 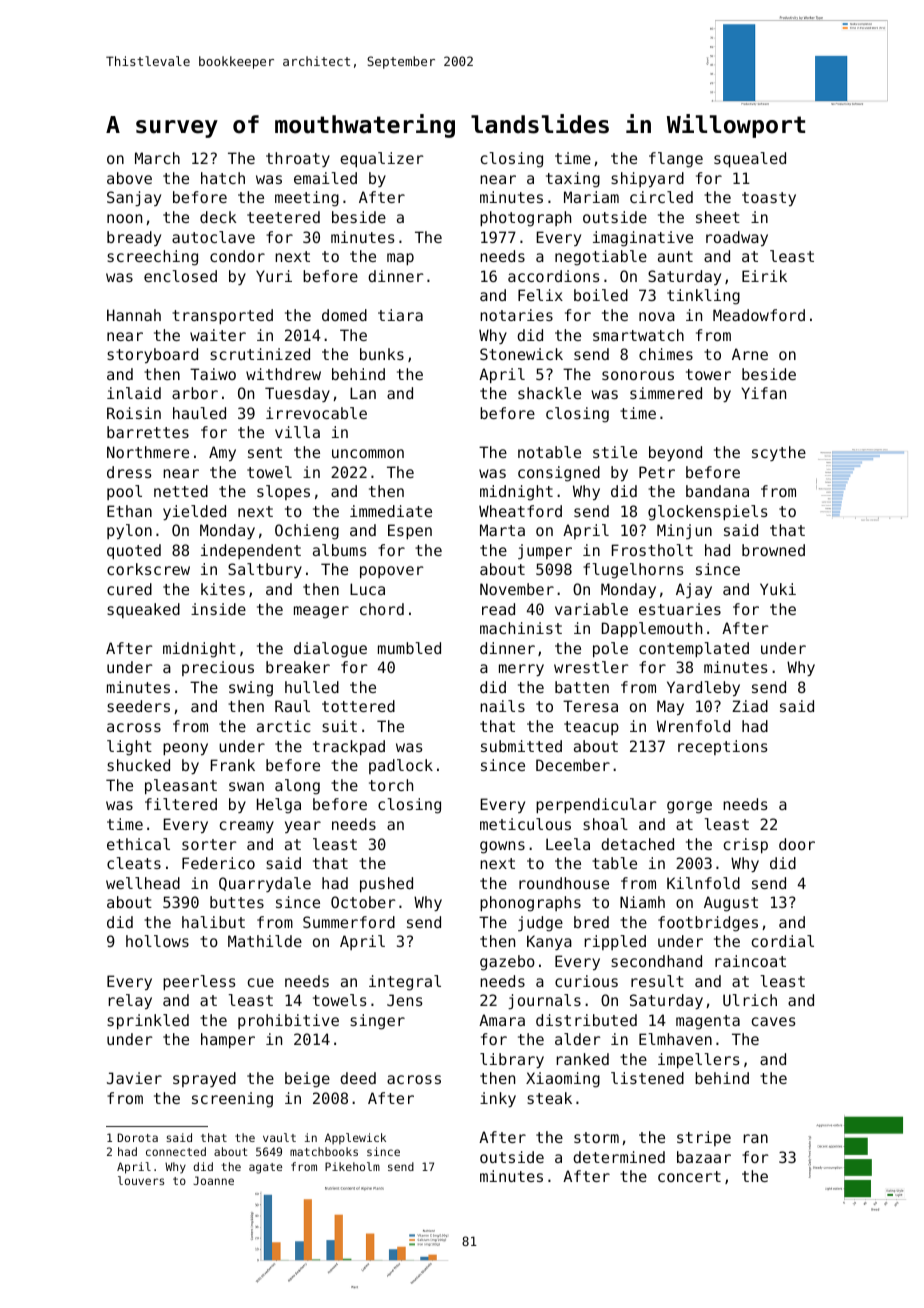 What do you see at coordinates (382, 160) in the image?
I see `equalizer` at bounding box center [382, 160].
